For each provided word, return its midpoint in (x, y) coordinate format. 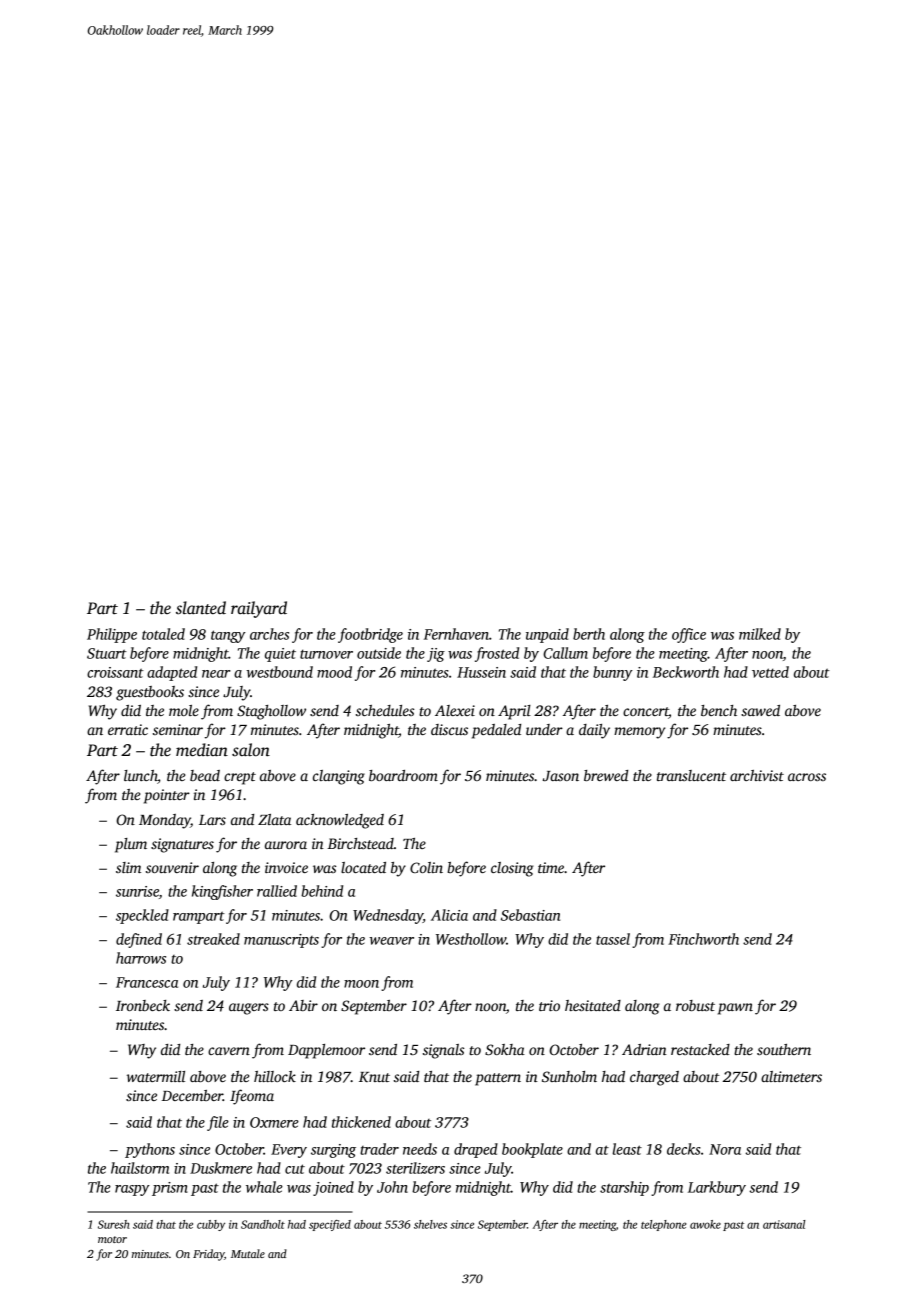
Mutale (248, 1253)
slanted (201, 608)
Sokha (505, 1049)
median (202, 750)
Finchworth (703, 939)
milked (760, 634)
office (689, 635)
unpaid (547, 635)
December (192, 1095)
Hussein (481, 672)
